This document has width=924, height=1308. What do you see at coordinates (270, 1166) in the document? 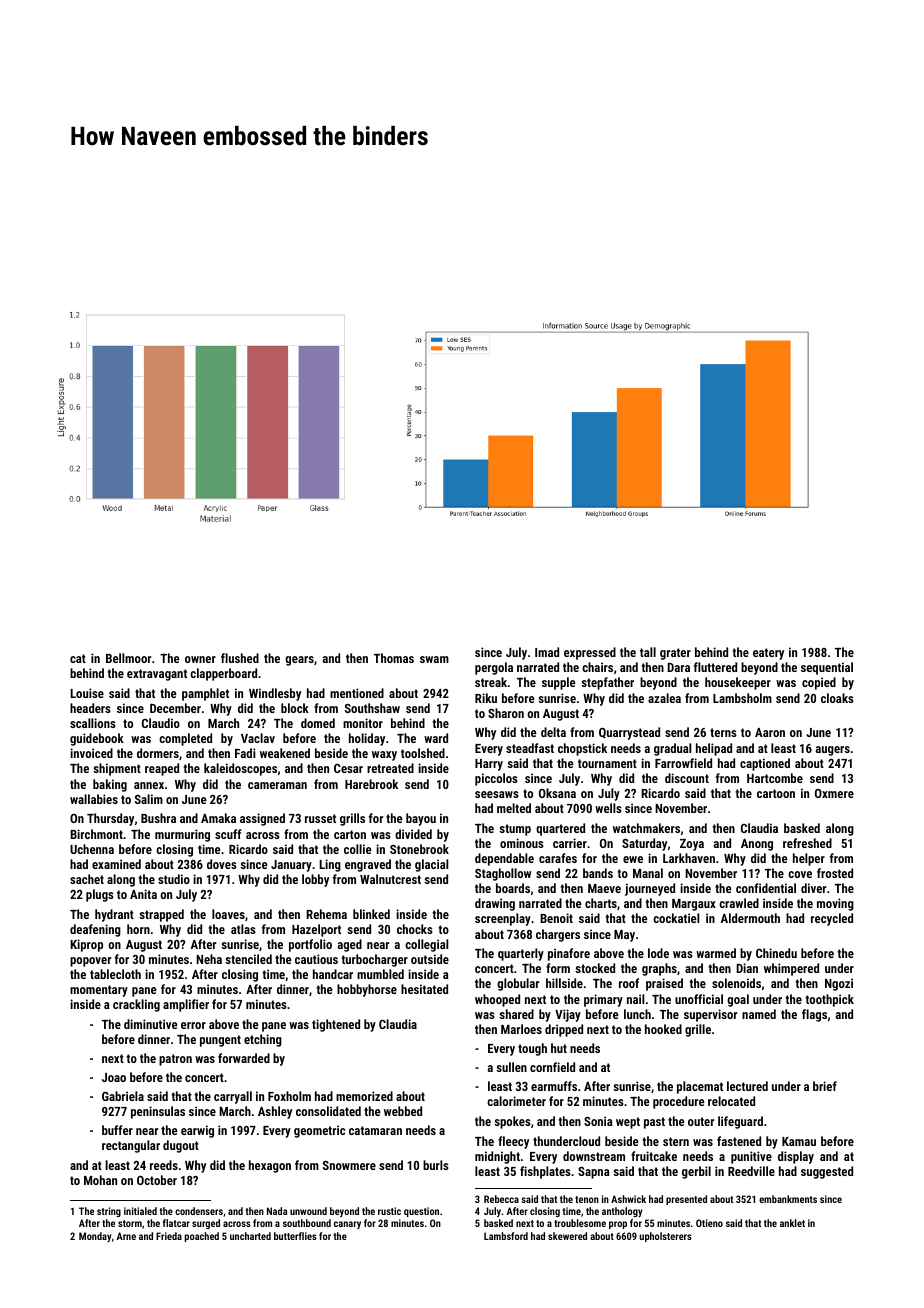
I see `hexagon` at bounding box center [270, 1166].
